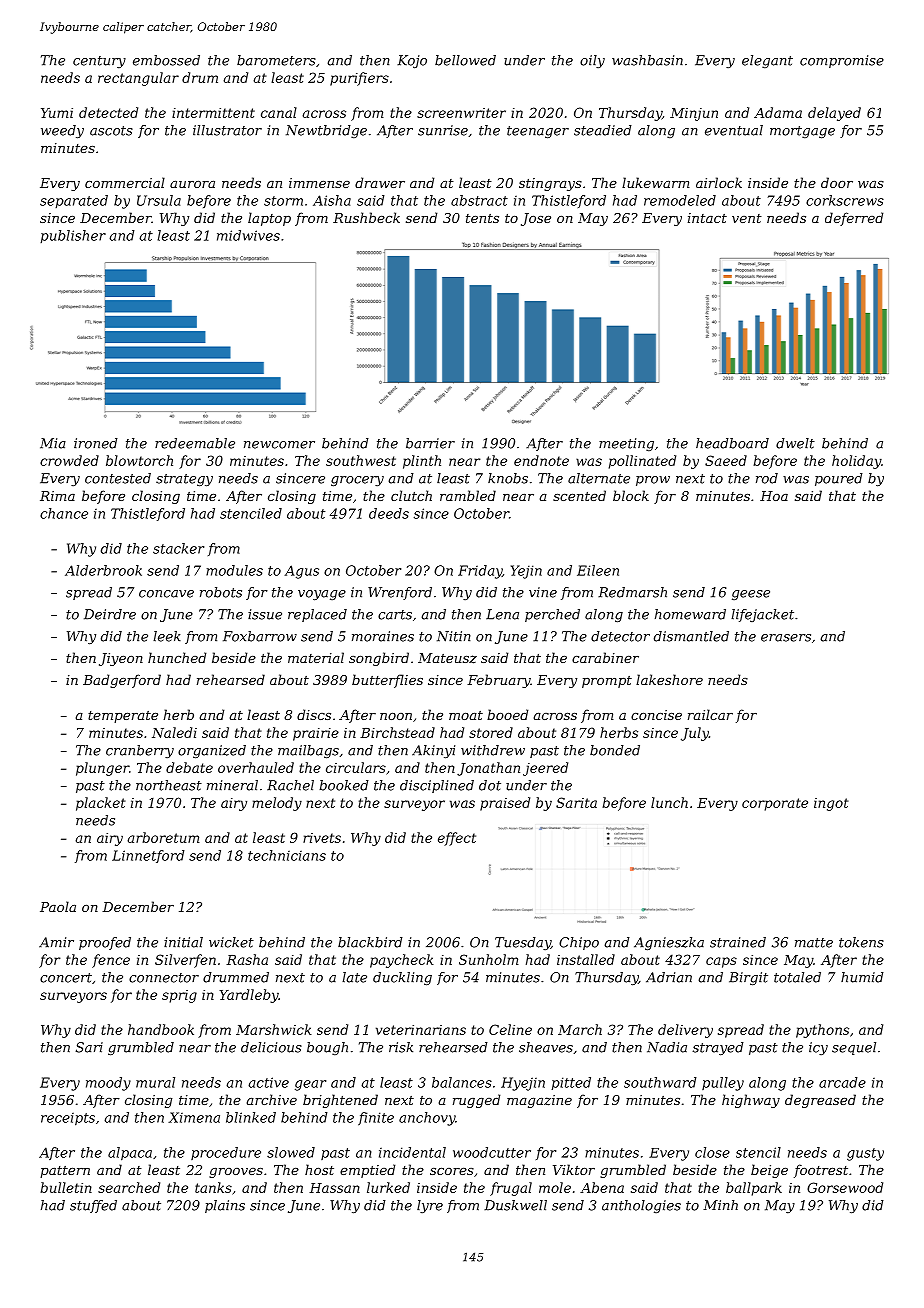 The width and height of the image is (924, 1308). What do you see at coordinates (177, 657) in the image?
I see `hunched` at bounding box center [177, 657].
